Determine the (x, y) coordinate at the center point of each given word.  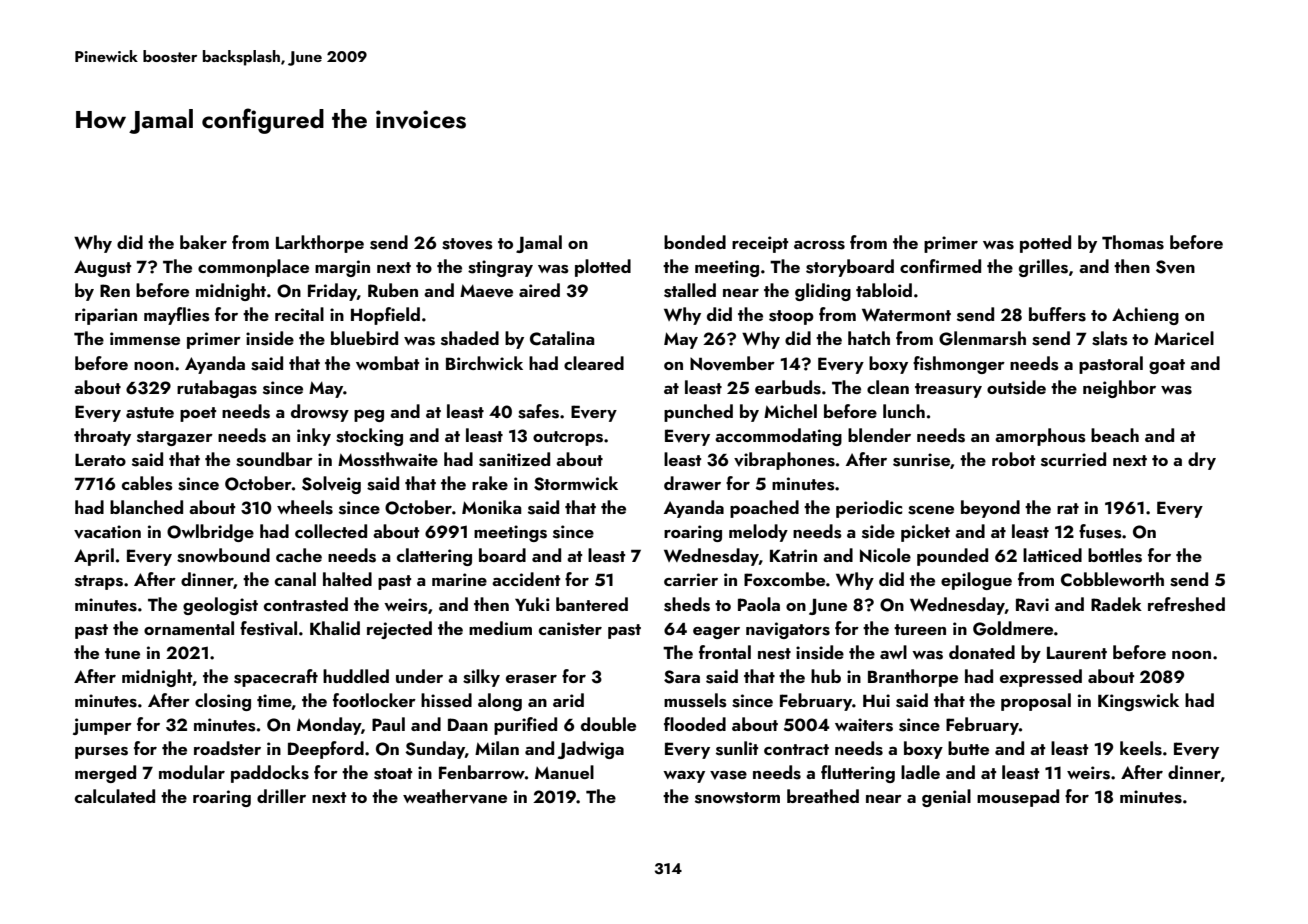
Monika (492, 507)
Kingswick (1138, 702)
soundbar (274, 459)
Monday (329, 726)
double (608, 724)
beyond (990, 509)
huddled (356, 676)
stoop (791, 317)
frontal (725, 652)
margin (342, 268)
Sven (1175, 267)
